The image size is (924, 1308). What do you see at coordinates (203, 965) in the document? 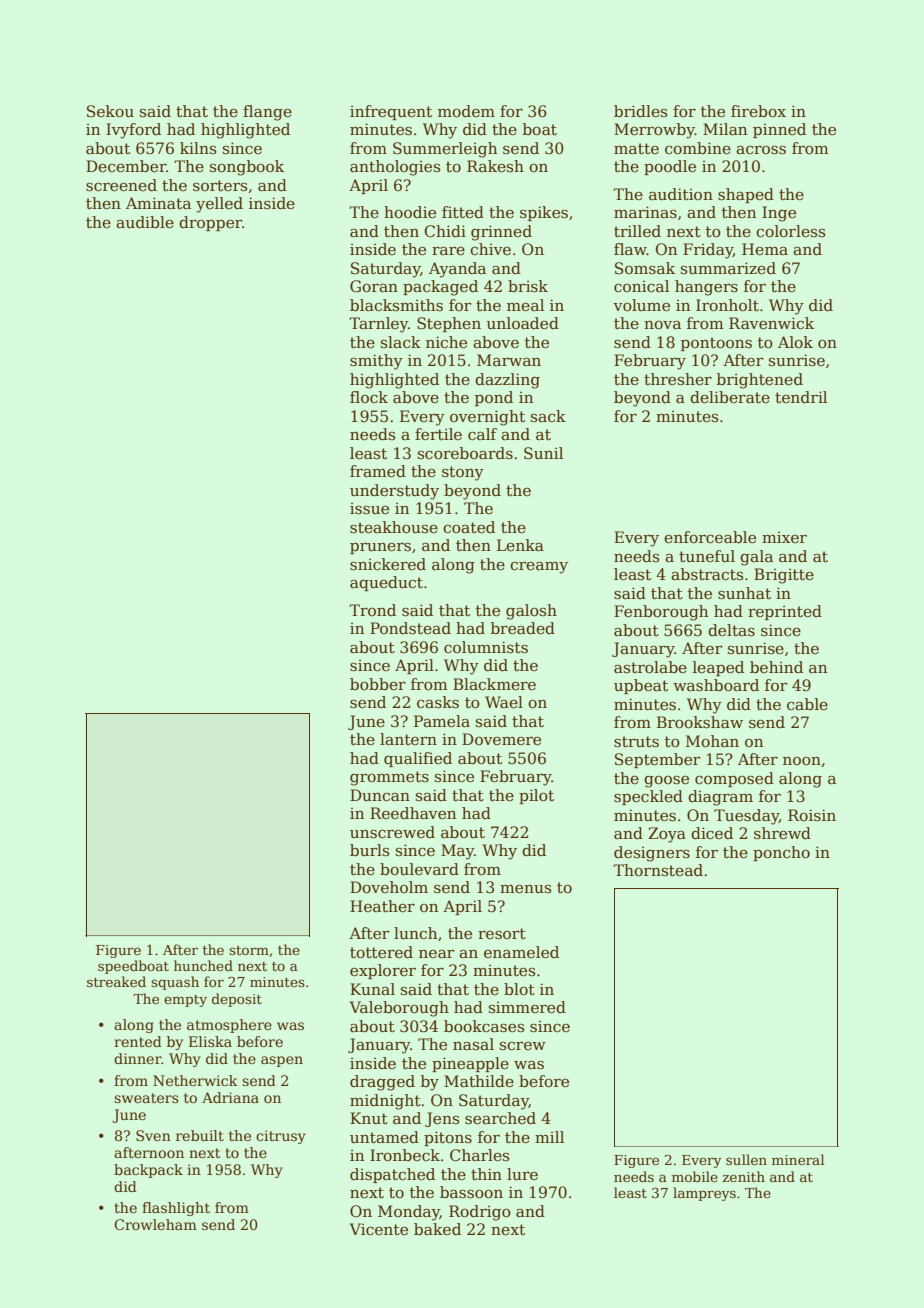
I see `hunched` at bounding box center [203, 965].
